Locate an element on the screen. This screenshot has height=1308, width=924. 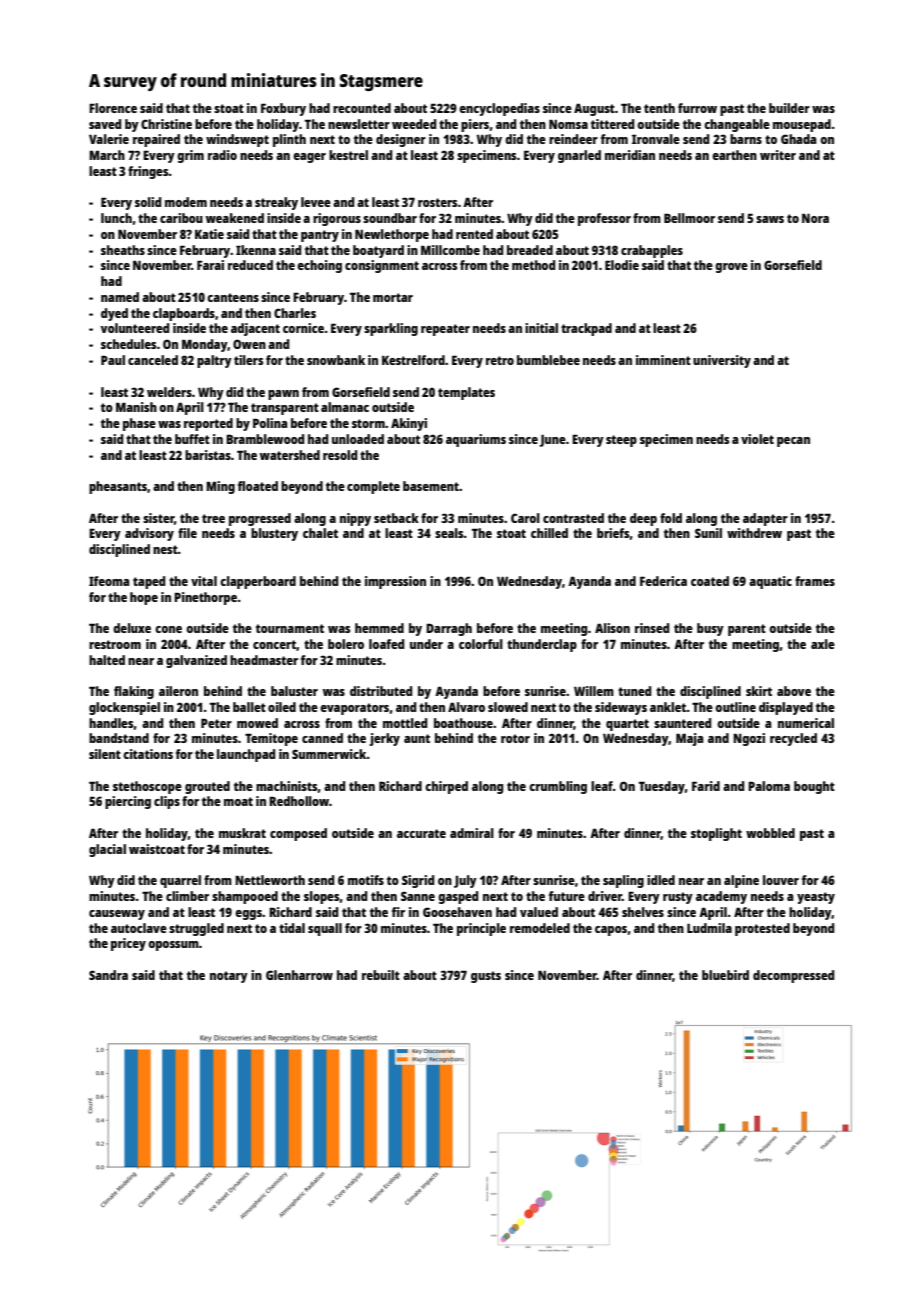
builder is located at coordinates (789, 108).
